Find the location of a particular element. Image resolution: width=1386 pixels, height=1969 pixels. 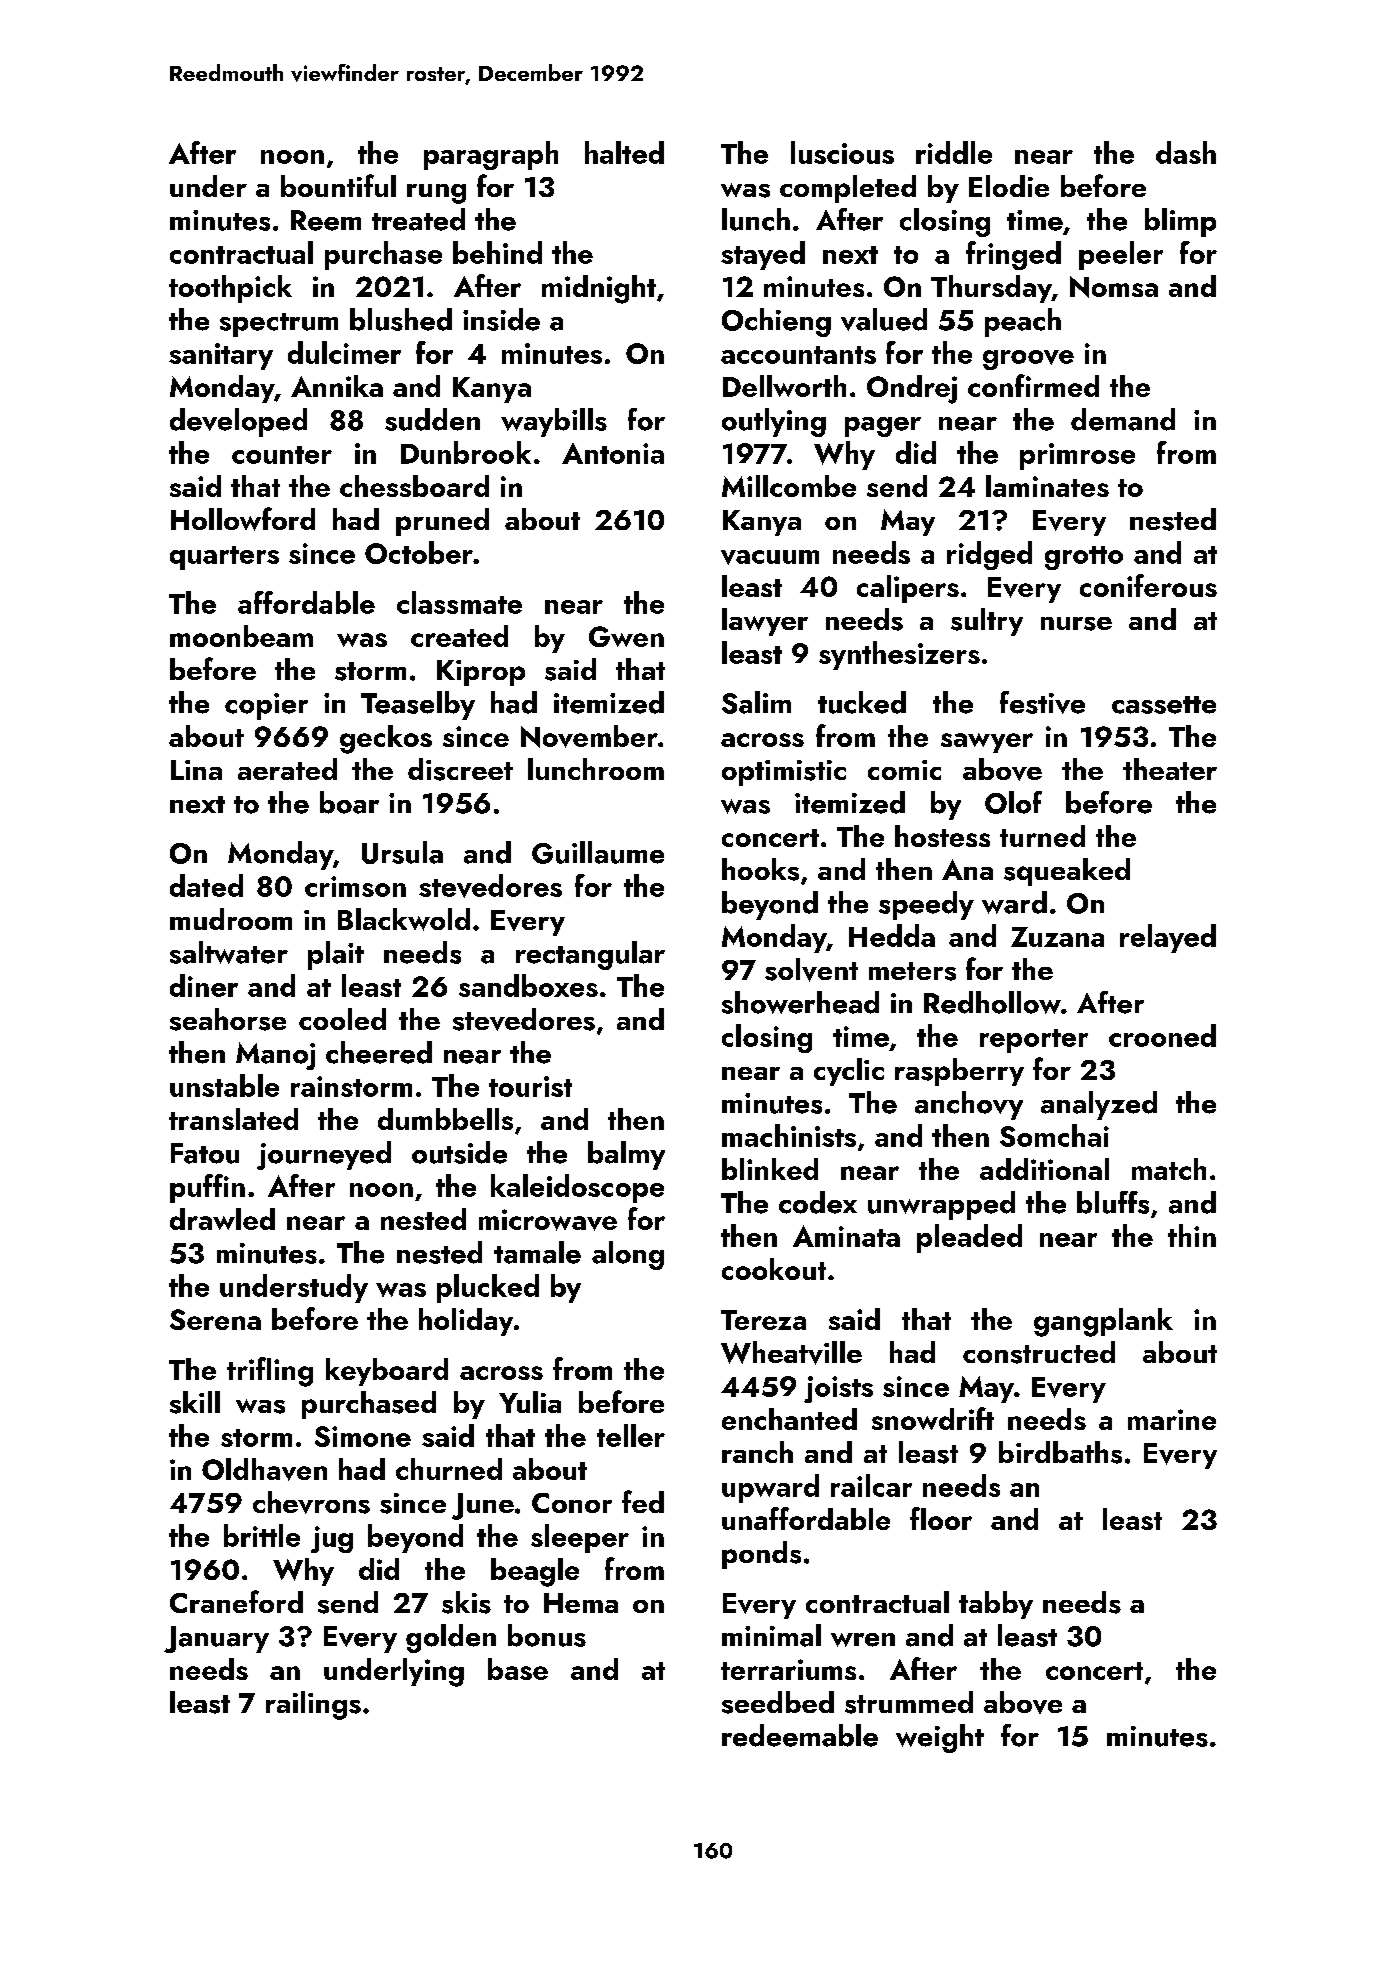

golden is located at coordinates (451, 1638).
